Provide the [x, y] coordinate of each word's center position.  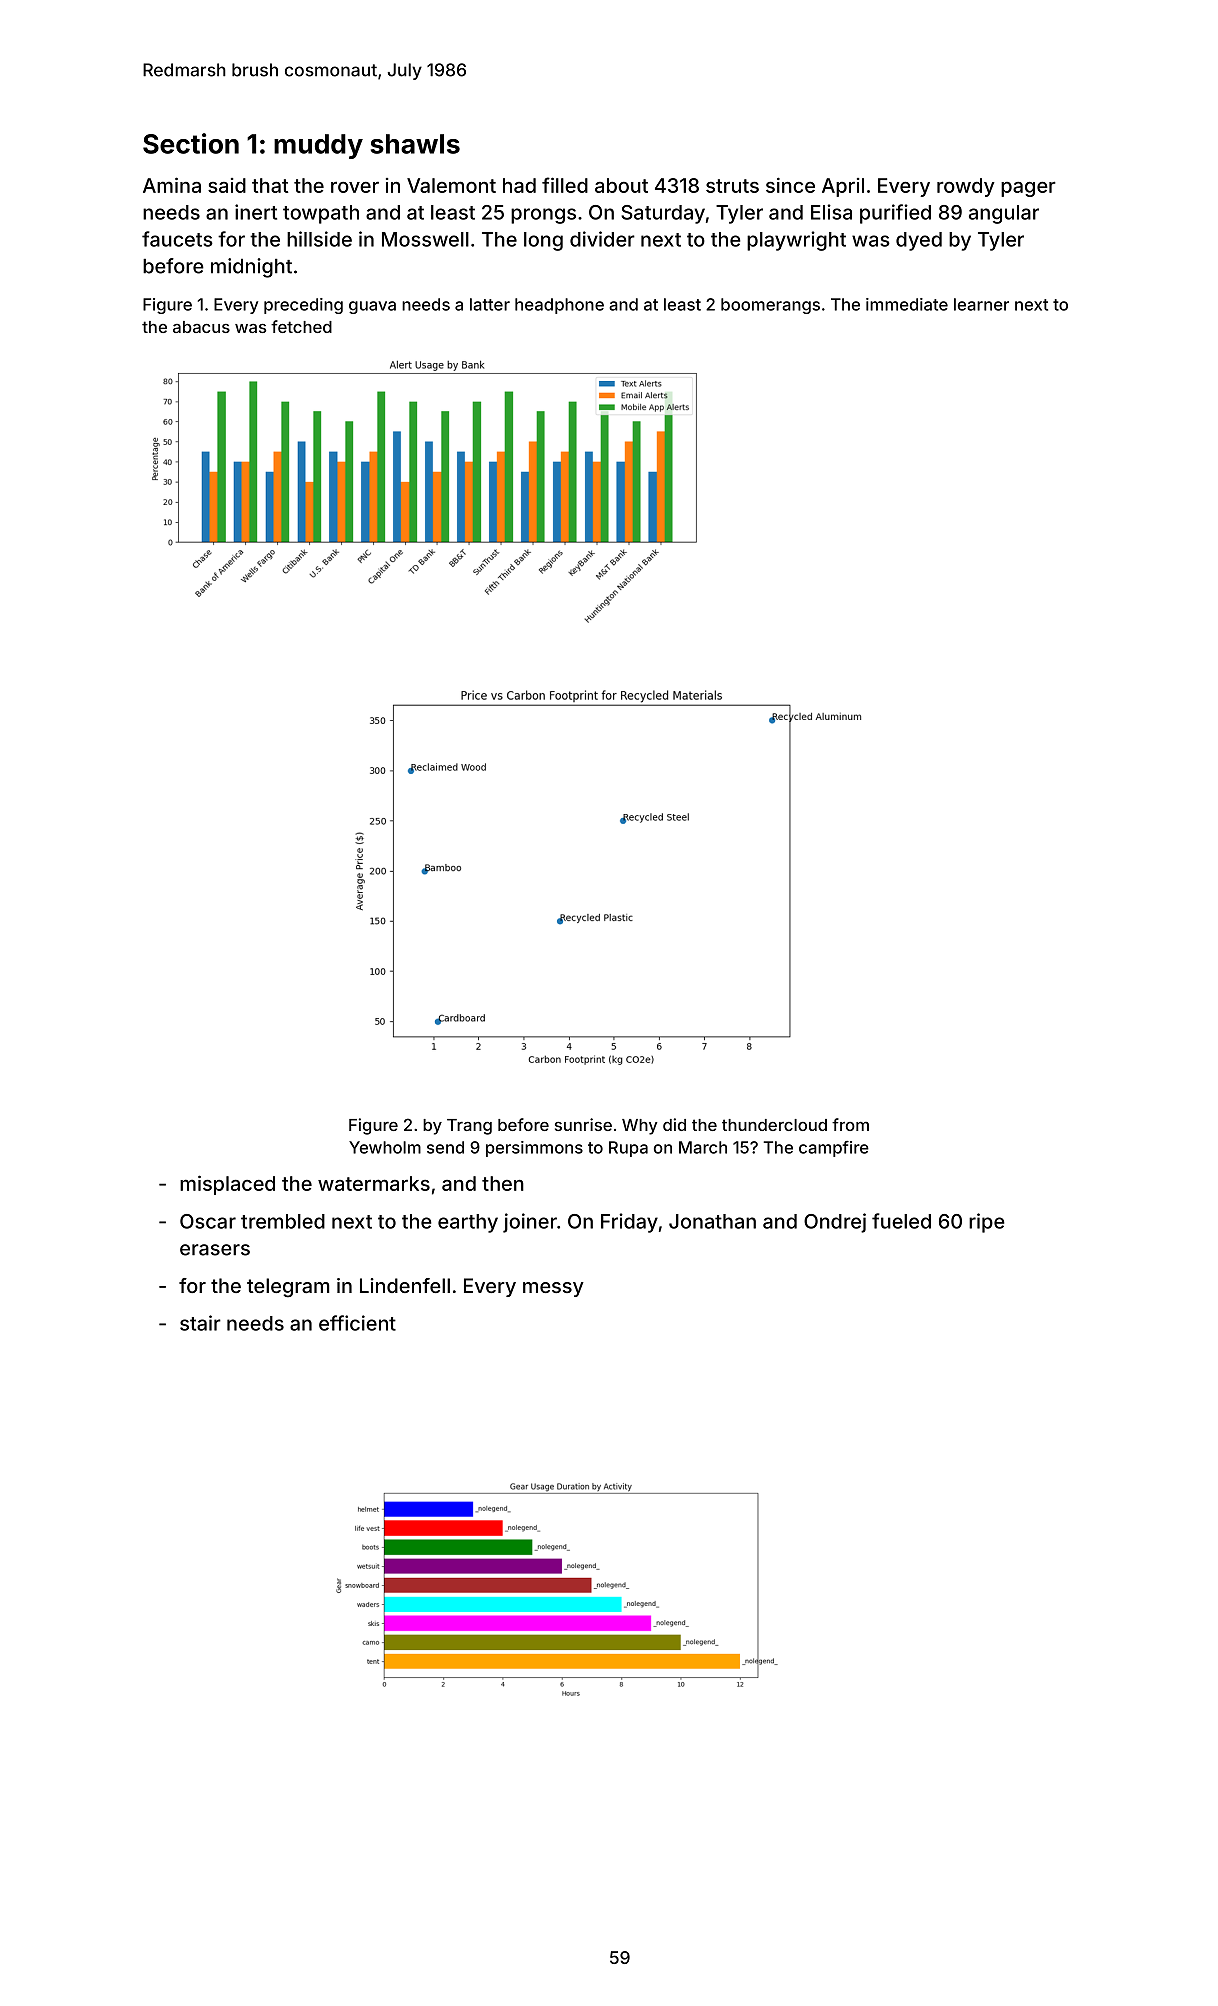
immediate [907, 304]
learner [981, 304]
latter [490, 304]
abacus [201, 327]
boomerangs [770, 306]
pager [1028, 189]
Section [191, 143]
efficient [357, 1323]
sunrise [583, 1124]
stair [200, 1323]
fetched [301, 326]
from [850, 1124]
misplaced [227, 1185]
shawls [415, 144]
